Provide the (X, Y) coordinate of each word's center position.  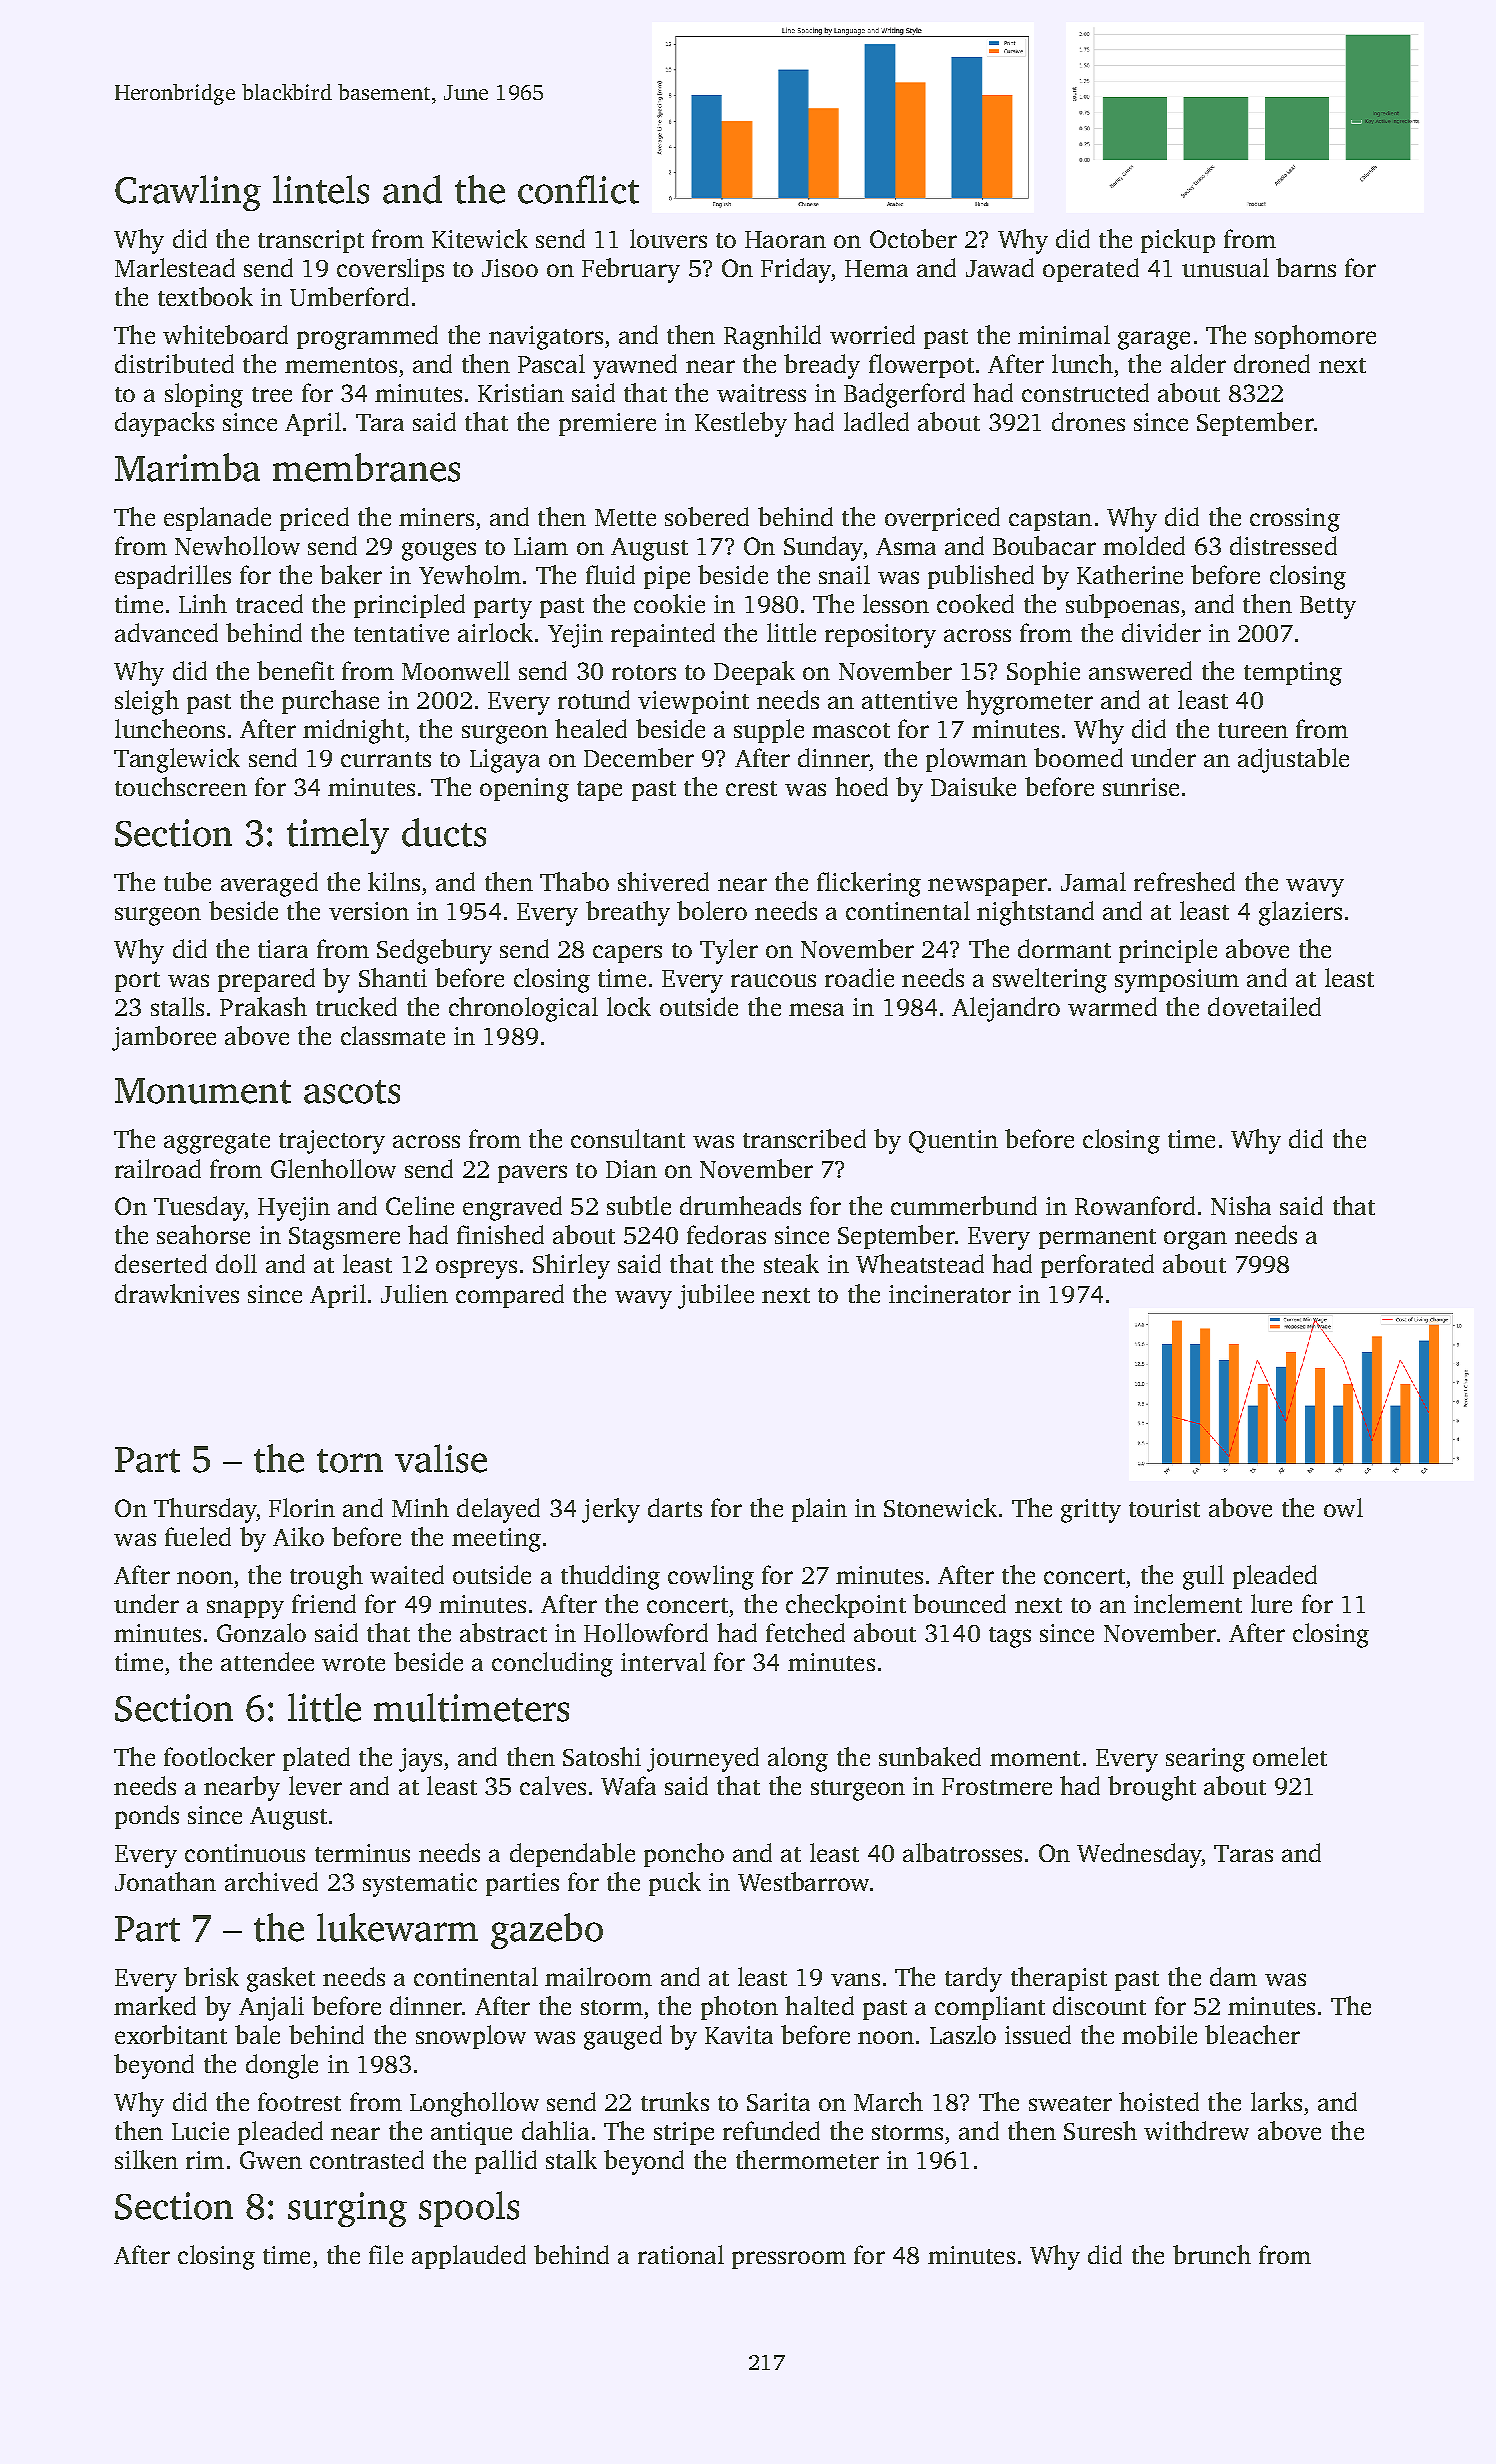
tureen (1253, 730)
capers (627, 954)
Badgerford (904, 395)
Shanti (393, 977)
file (386, 2254)
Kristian (521, 393)
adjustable (1293, 760)
